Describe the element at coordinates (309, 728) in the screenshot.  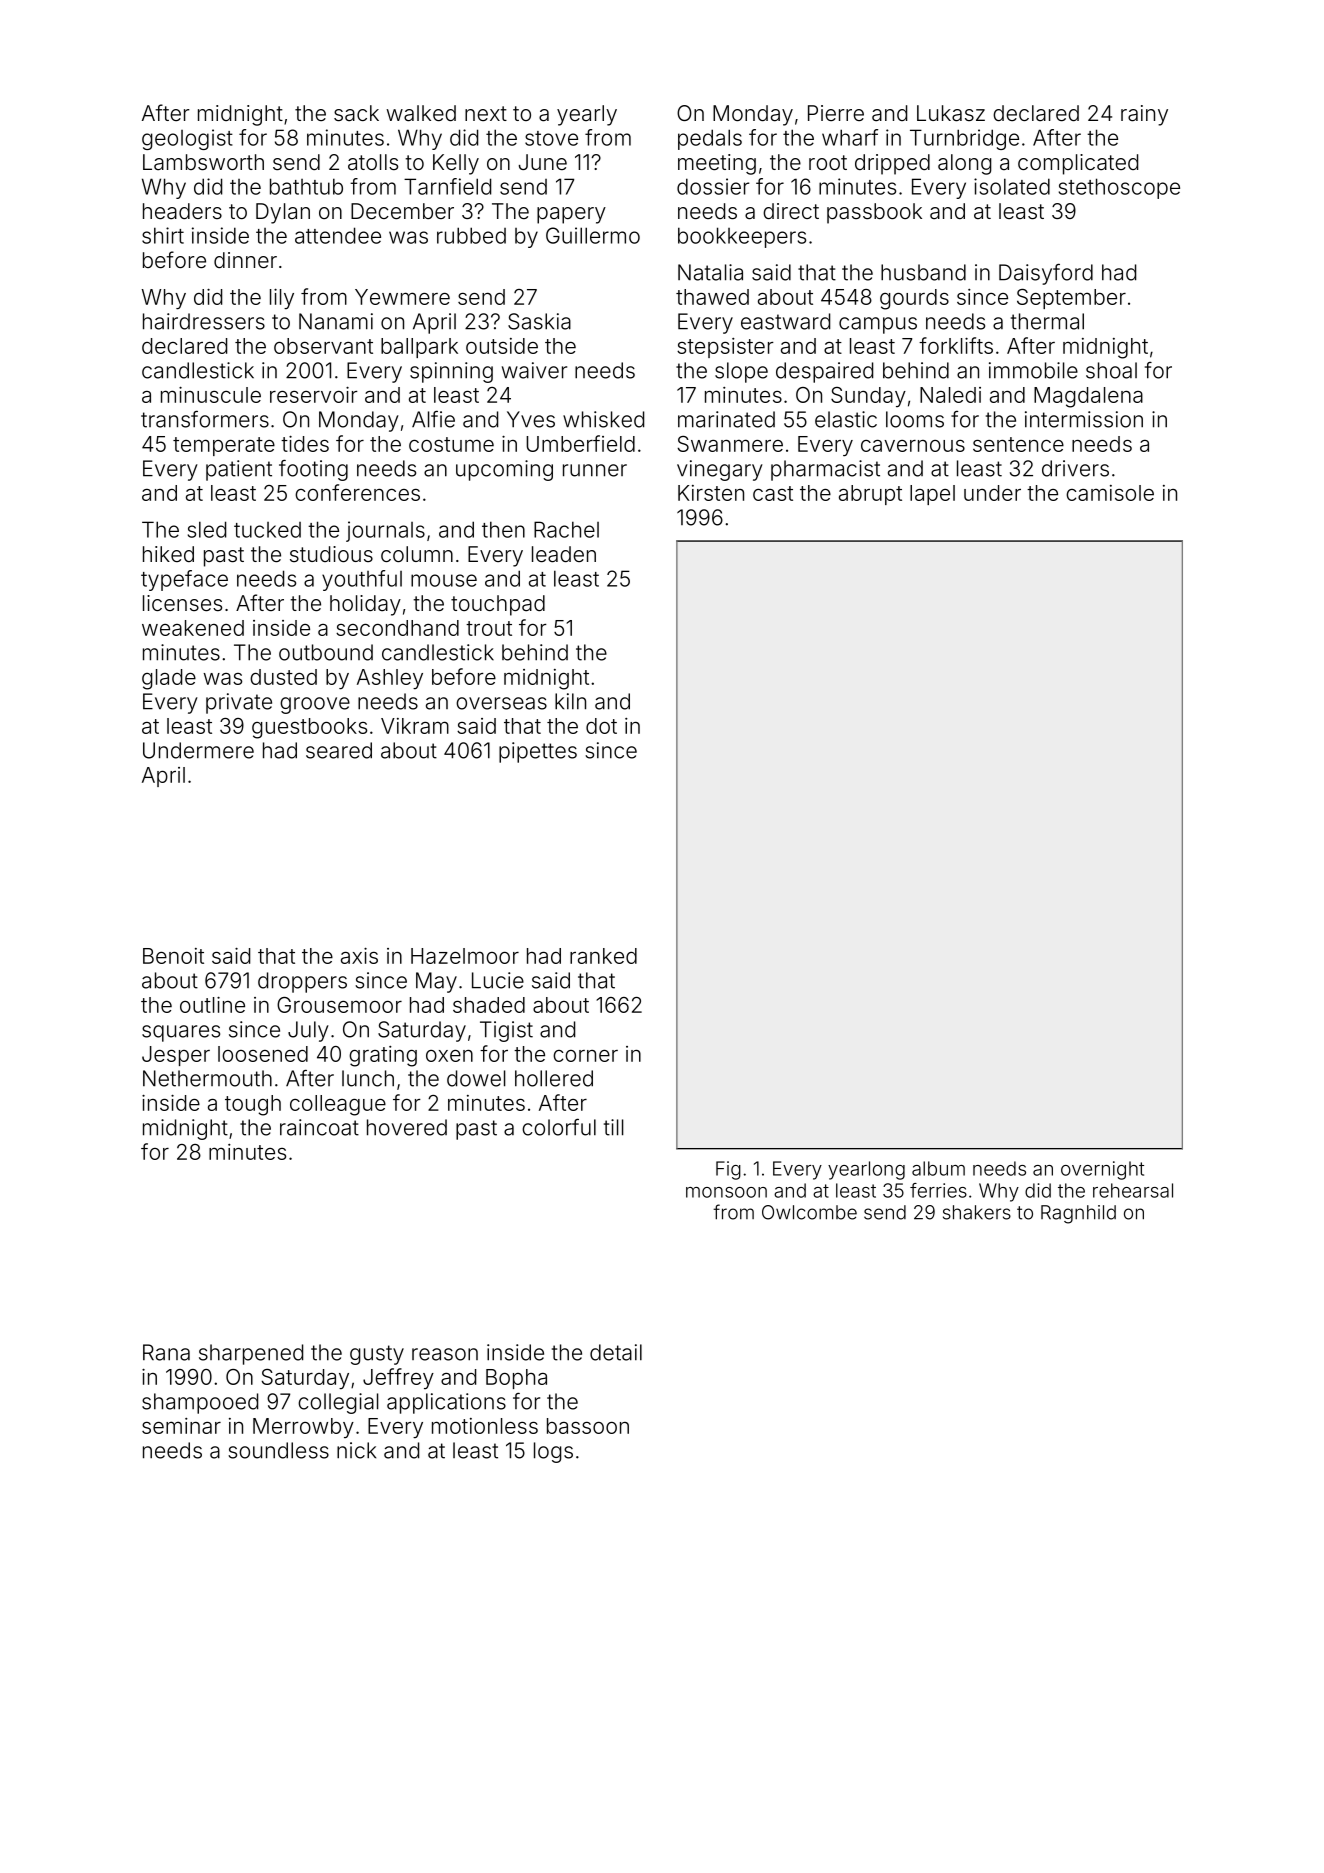
I see `guestbooks` at that location.
